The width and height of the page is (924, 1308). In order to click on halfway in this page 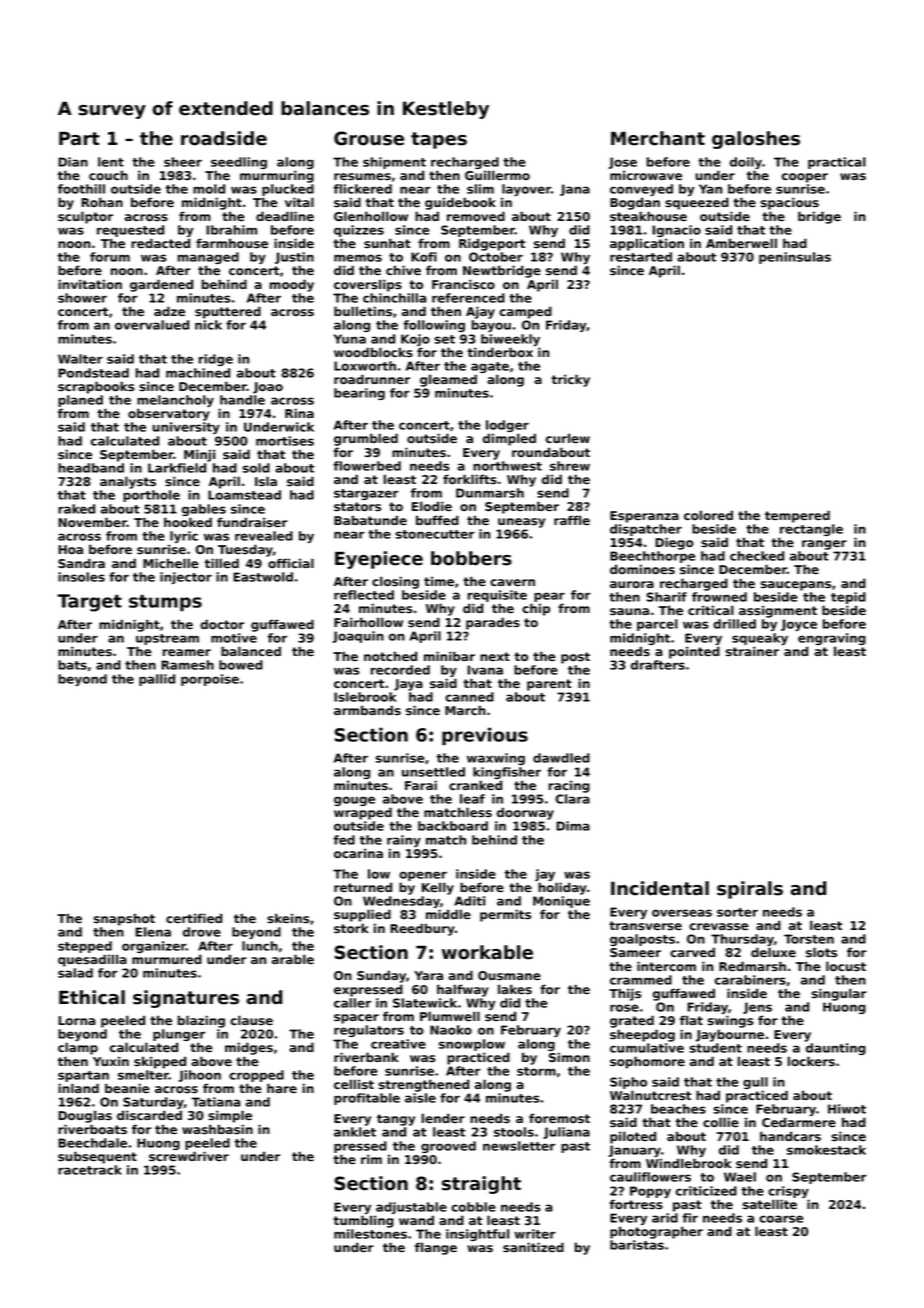, I will do `click(463, 990)`.
